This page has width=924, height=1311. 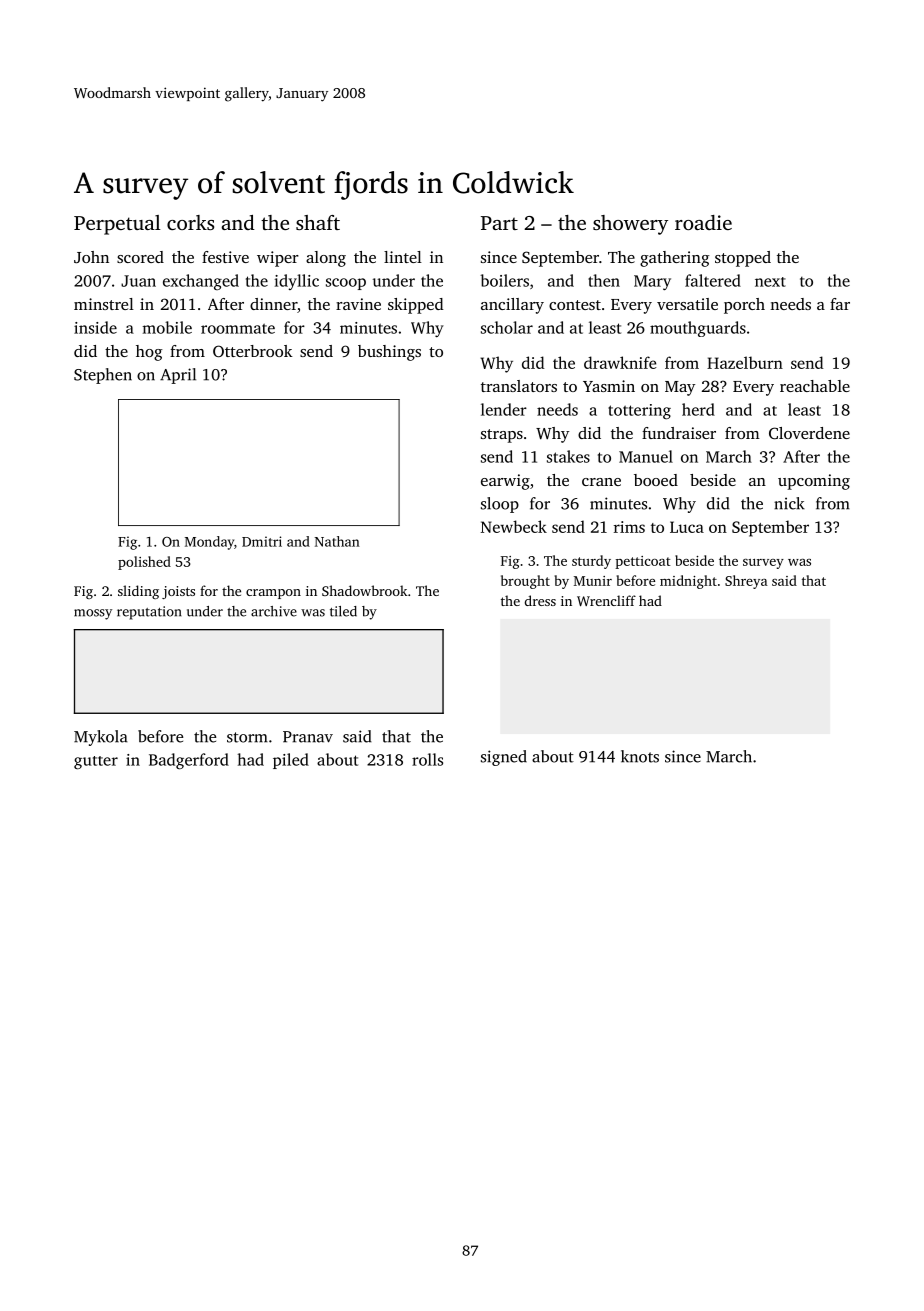 I want to click on upcoming, so click(x=814, y=482).
